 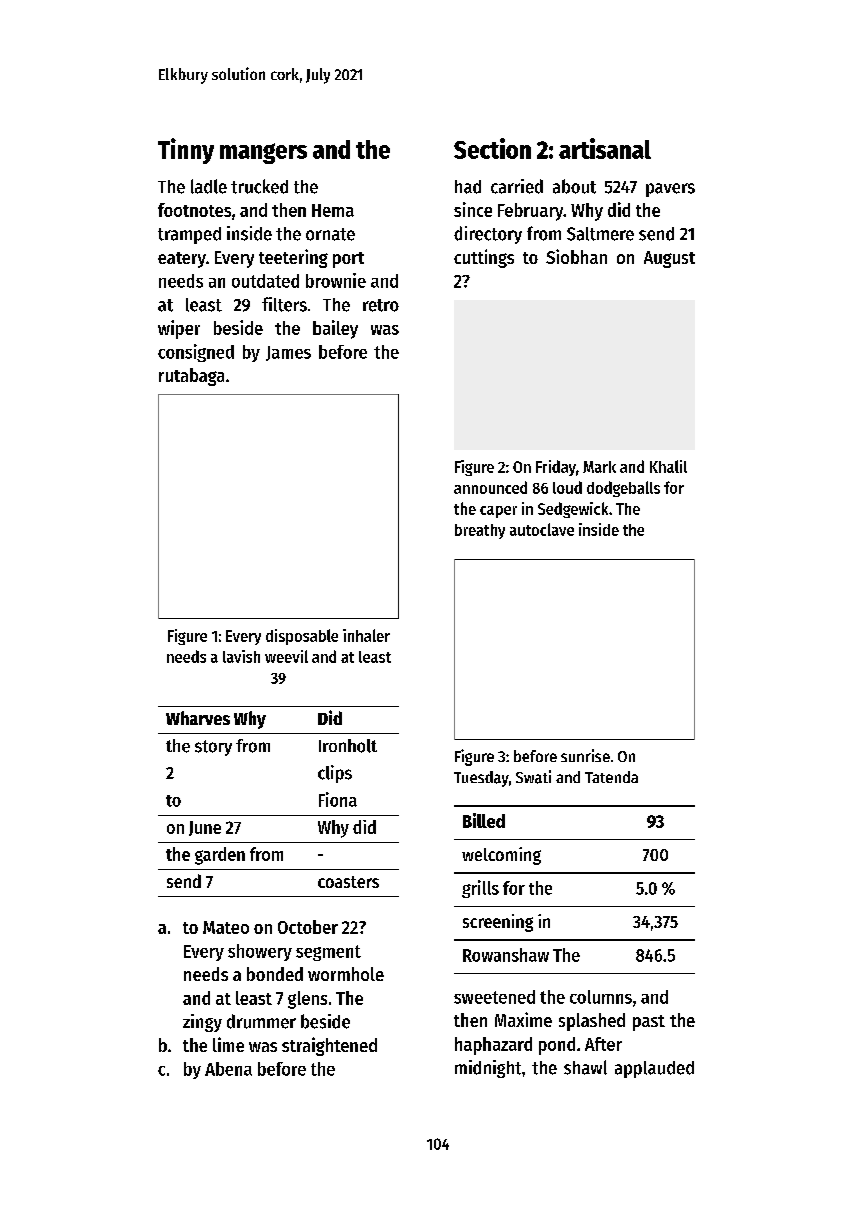 I want to click on story, so click(x=213, y=748).
